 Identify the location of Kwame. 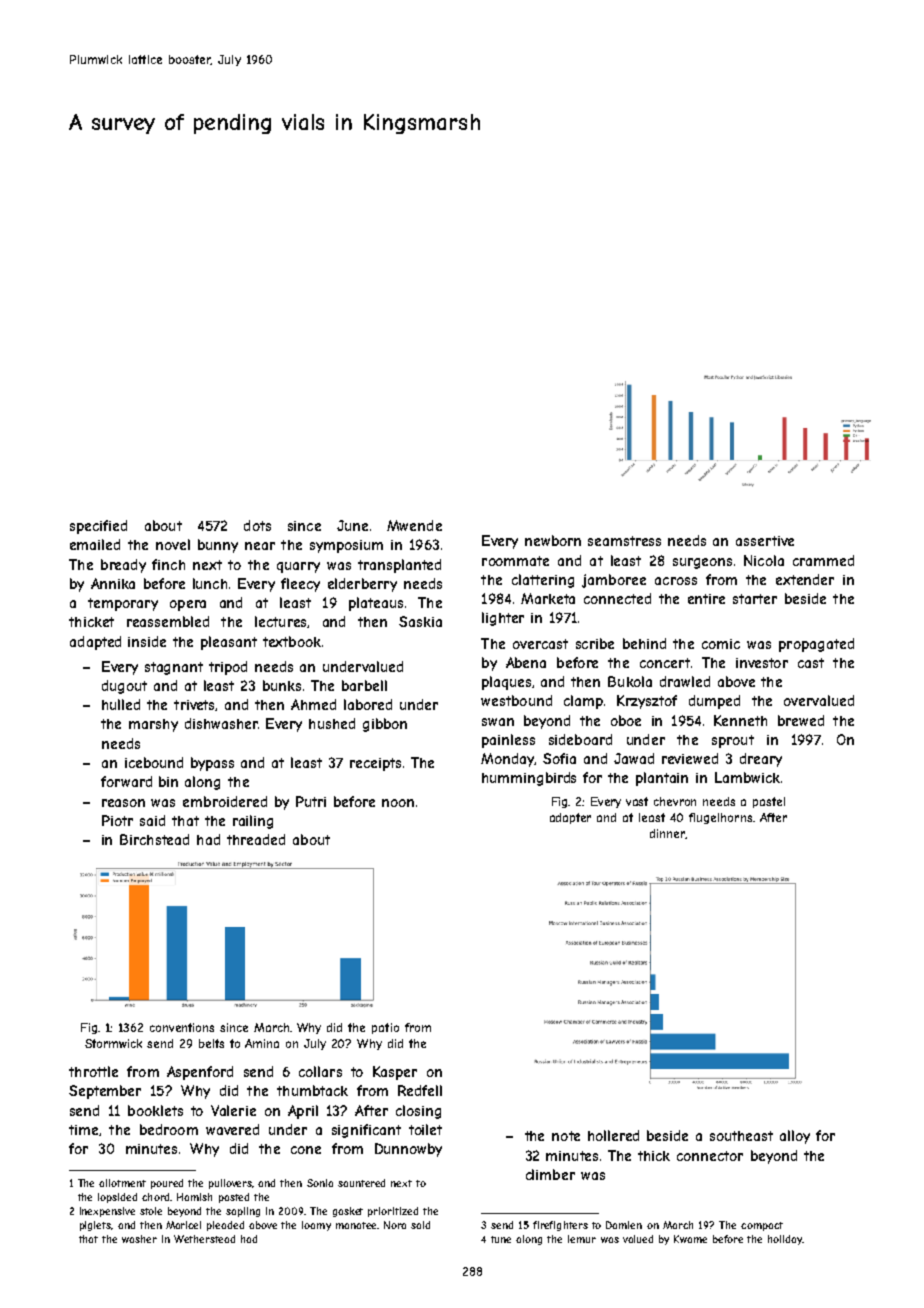
(690, 1239).
